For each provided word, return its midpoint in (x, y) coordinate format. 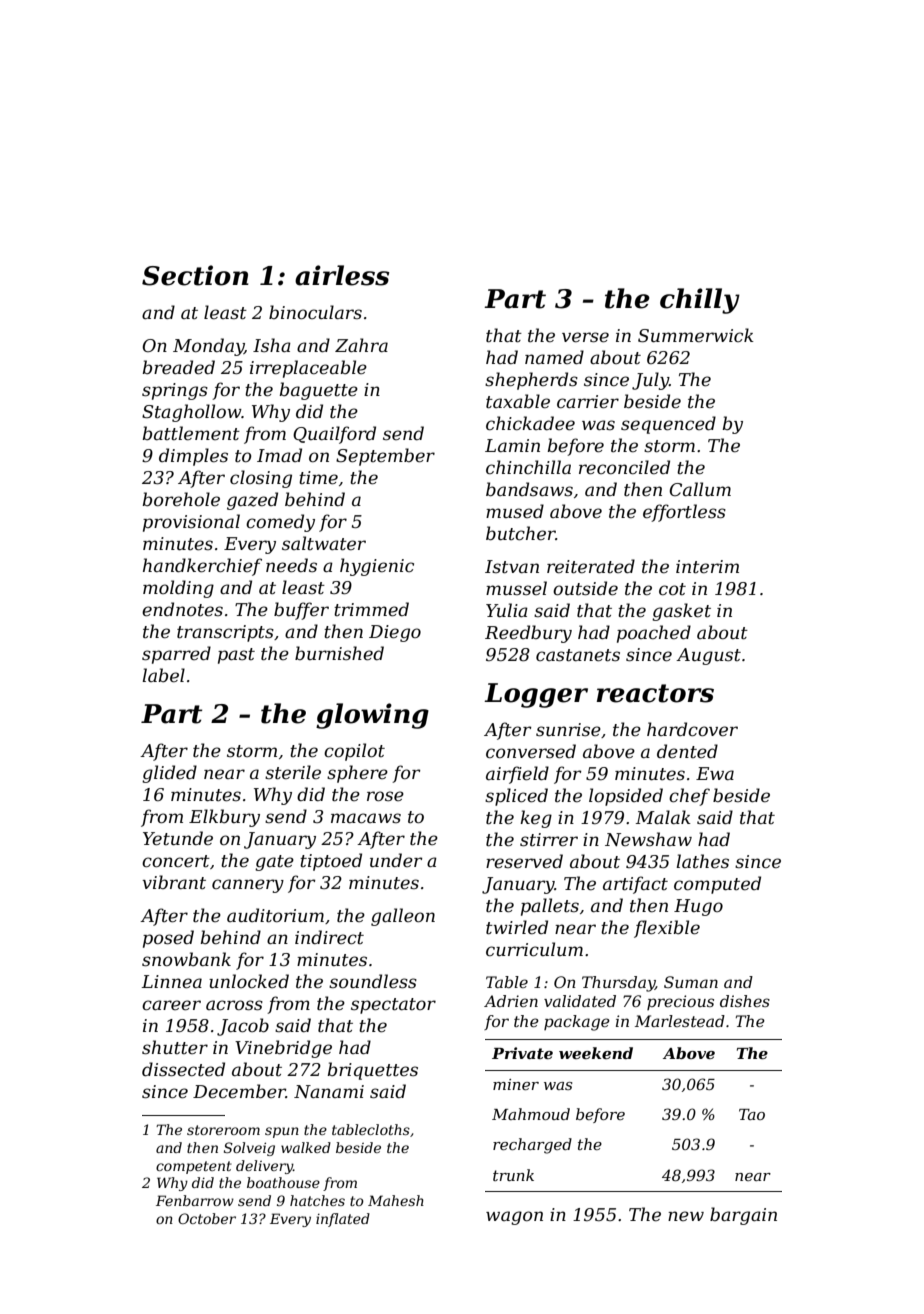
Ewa (715, 773)
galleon (403, 917)
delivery (264, 1167)
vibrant (174, 882)
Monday (208, 347)
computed (717, 885)
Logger (536, 695)
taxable (518, 401)
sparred (176, 655)
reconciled (624, 467)
